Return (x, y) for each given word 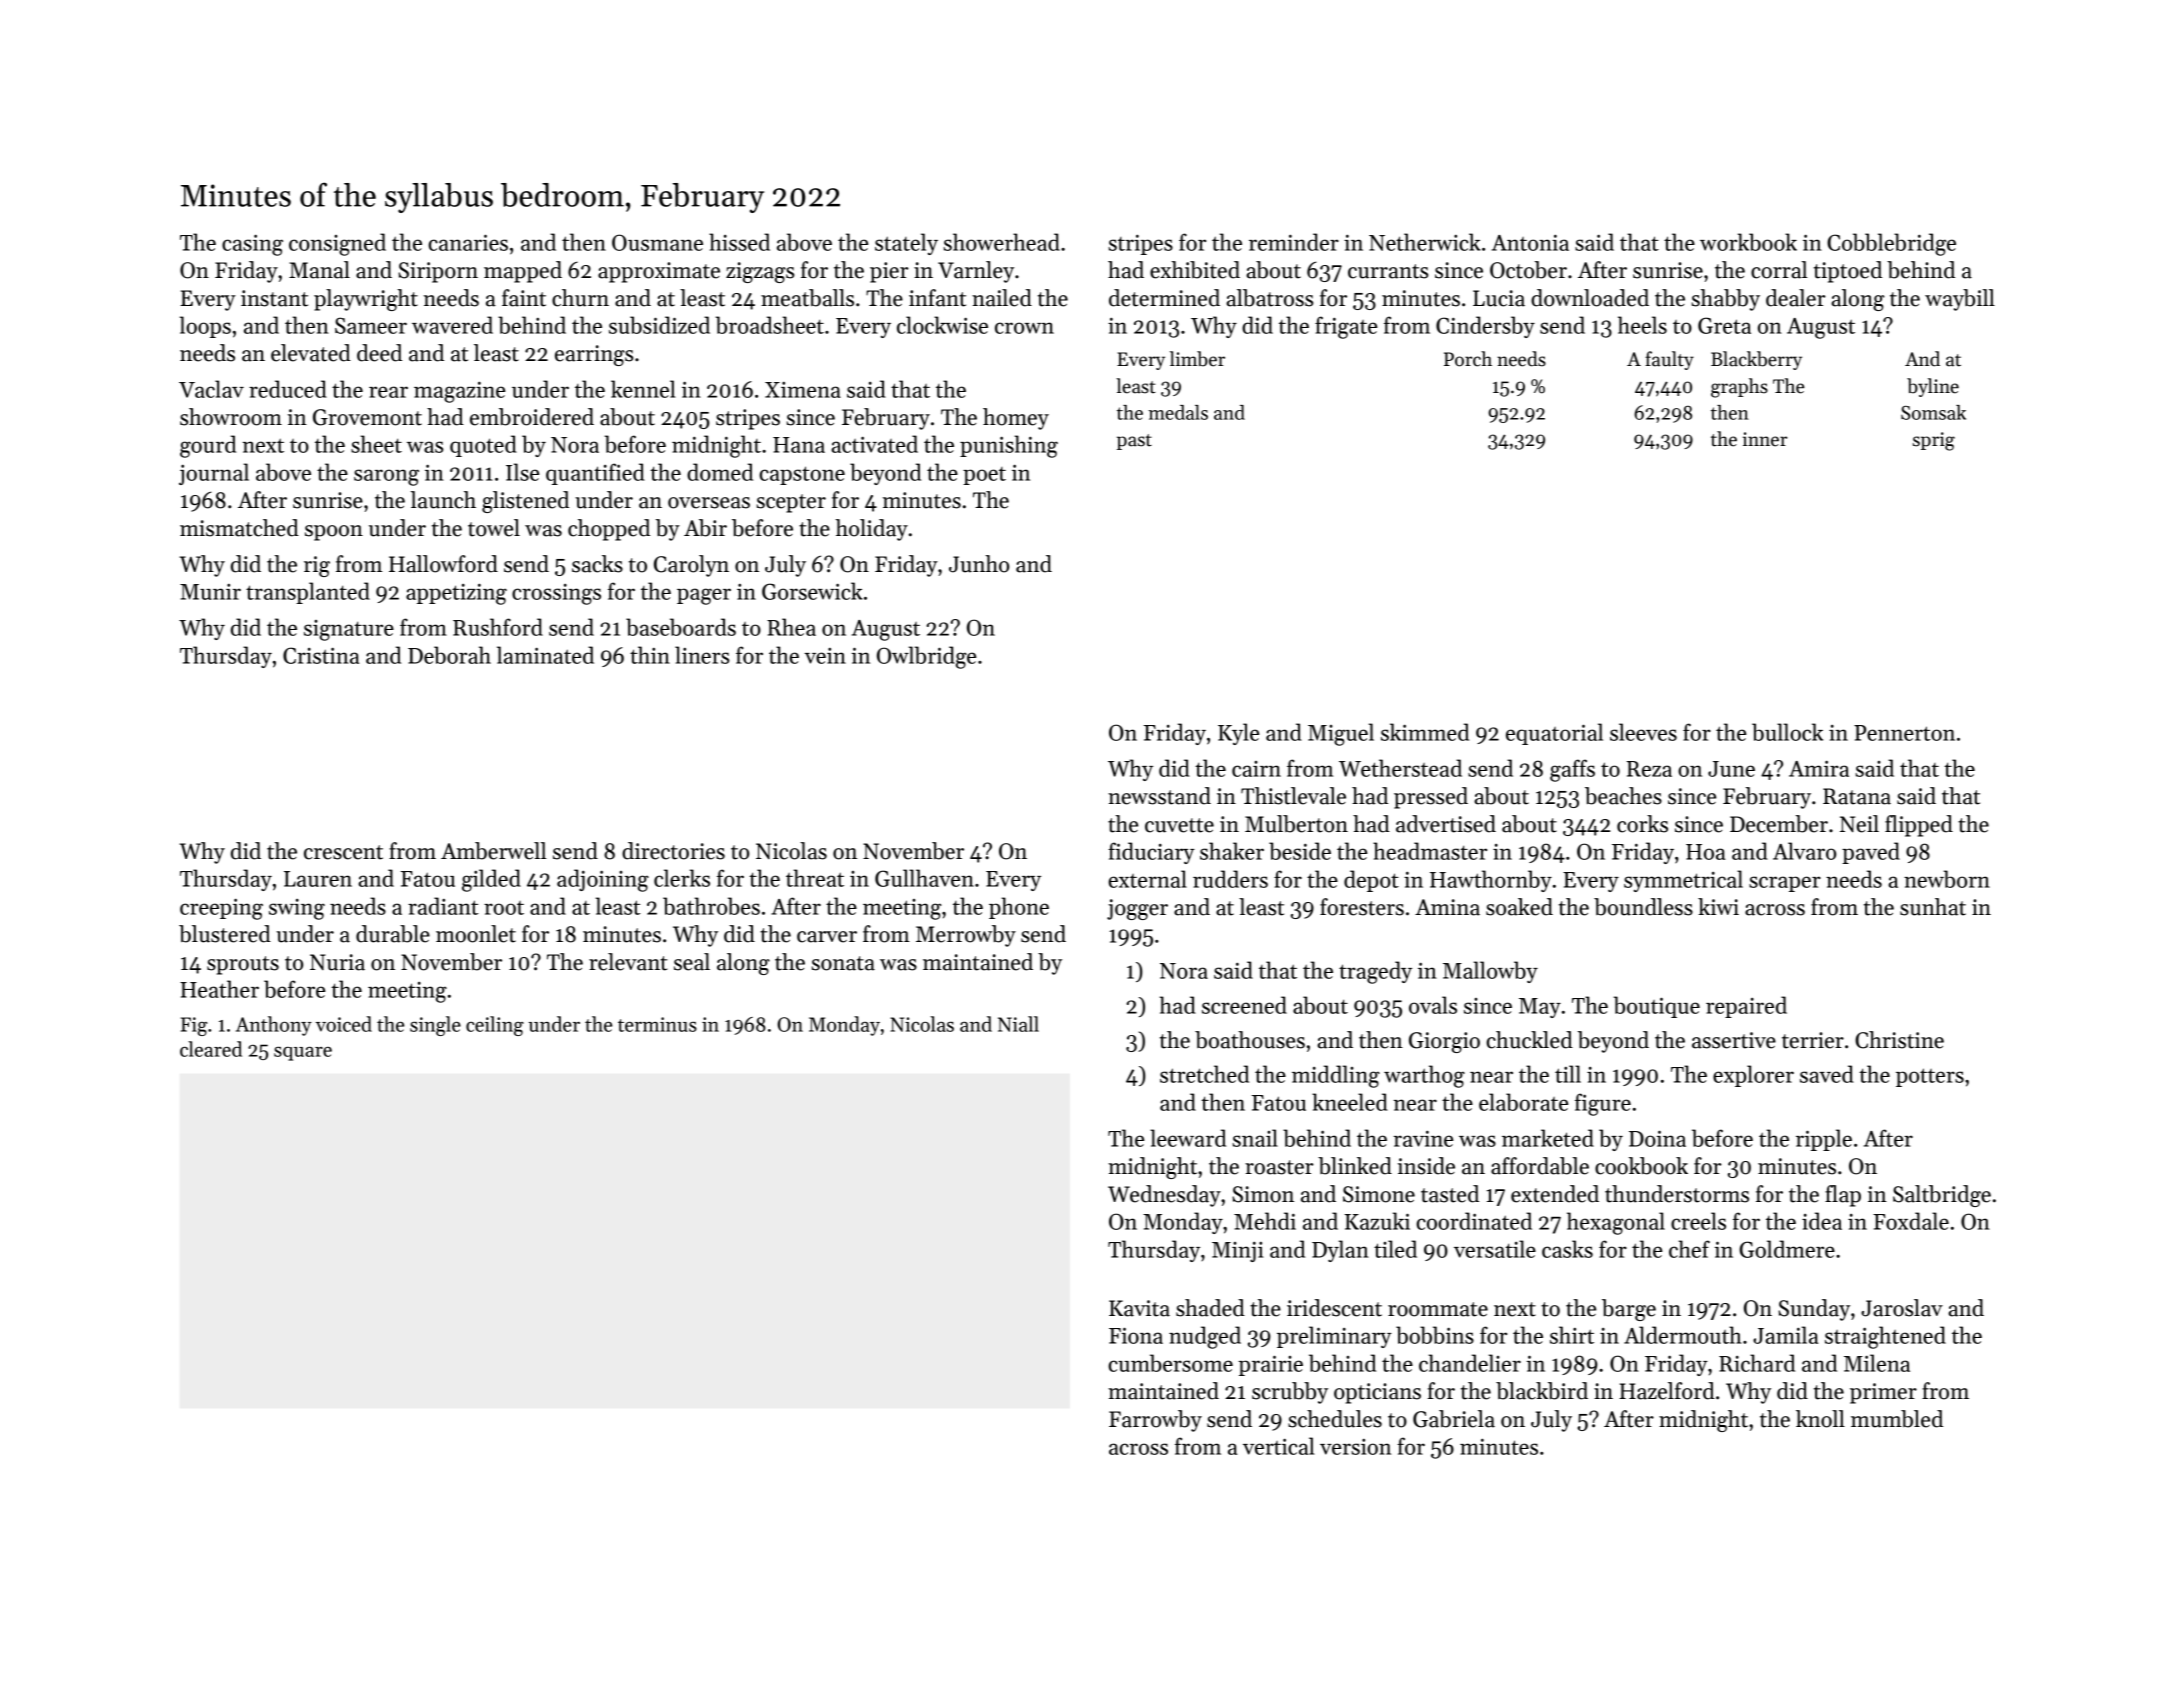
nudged (1205, 1337)
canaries (468, 242)
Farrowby (1155, 1421)
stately (906, 244)
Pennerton (1904, 733)
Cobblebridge (1891, 244)
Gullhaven (924, 878)
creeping (221, 909)
